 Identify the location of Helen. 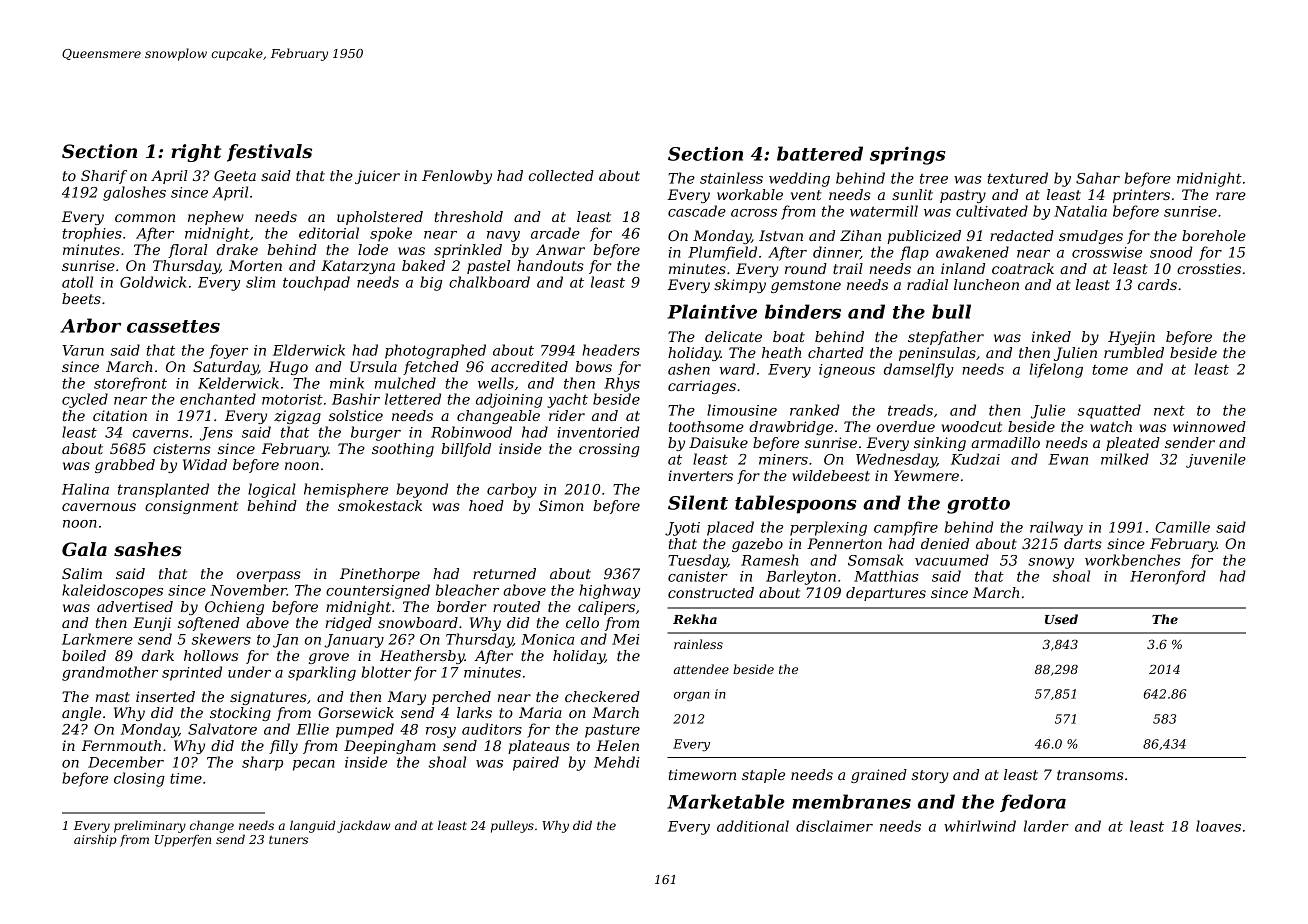
(617, 745).
